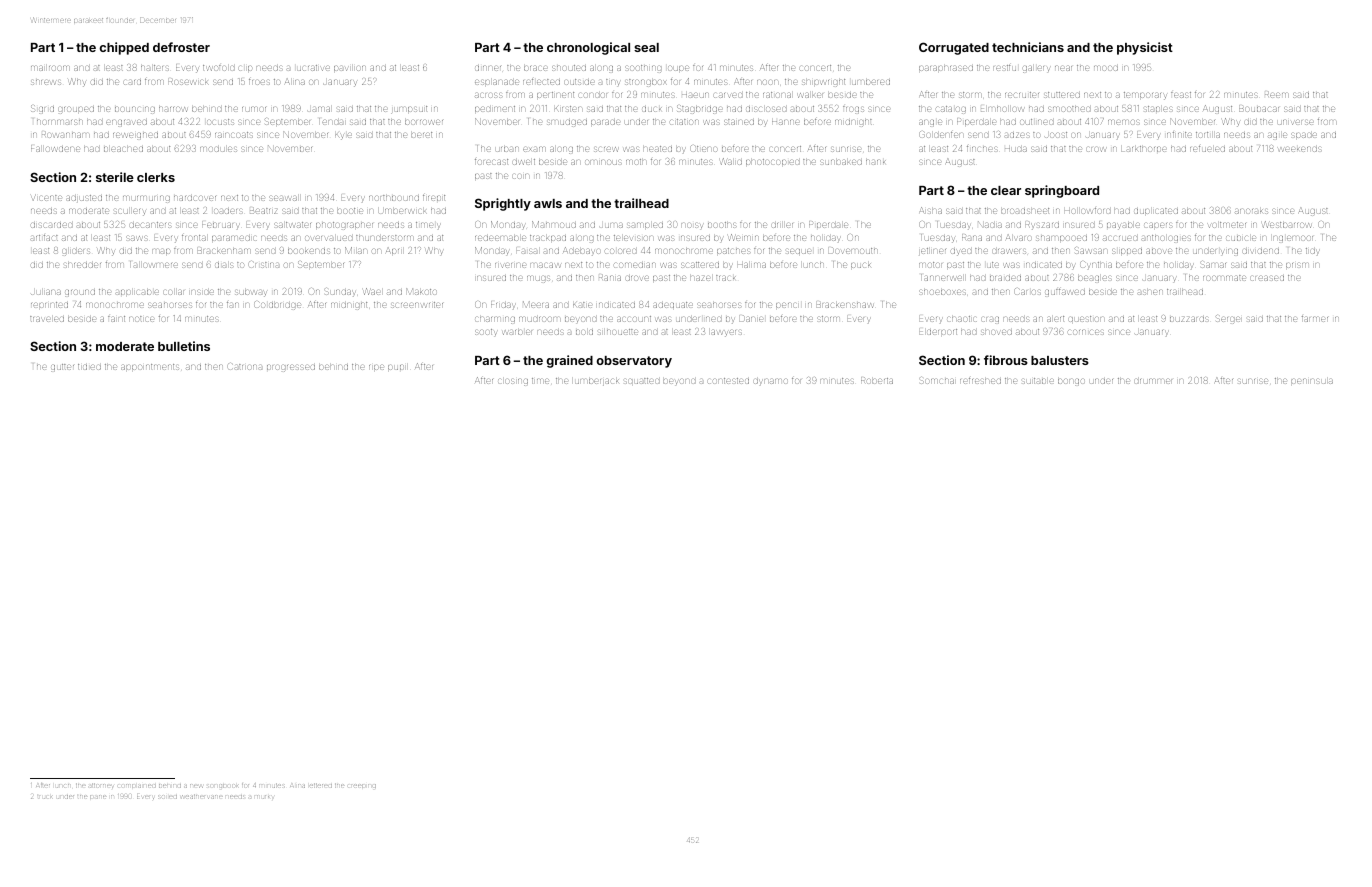 The image size is (1372, 887). What do you see at coordinates (1224, 278) in the screenshot?
I see `roommate` at bounding box center [1224, 278].
